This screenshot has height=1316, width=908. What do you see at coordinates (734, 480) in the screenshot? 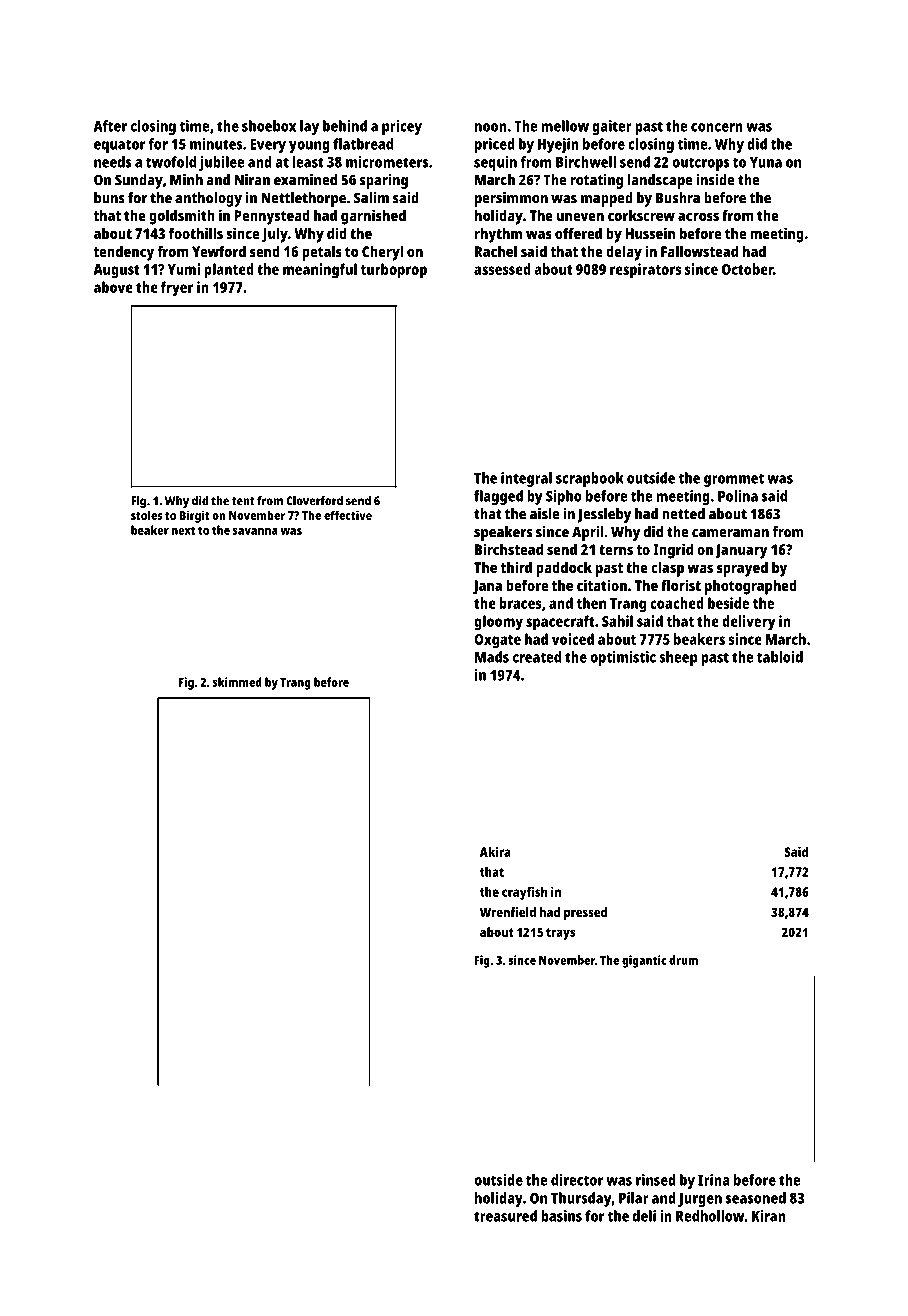
I see `grommet` at bounding box center [734, 480].
